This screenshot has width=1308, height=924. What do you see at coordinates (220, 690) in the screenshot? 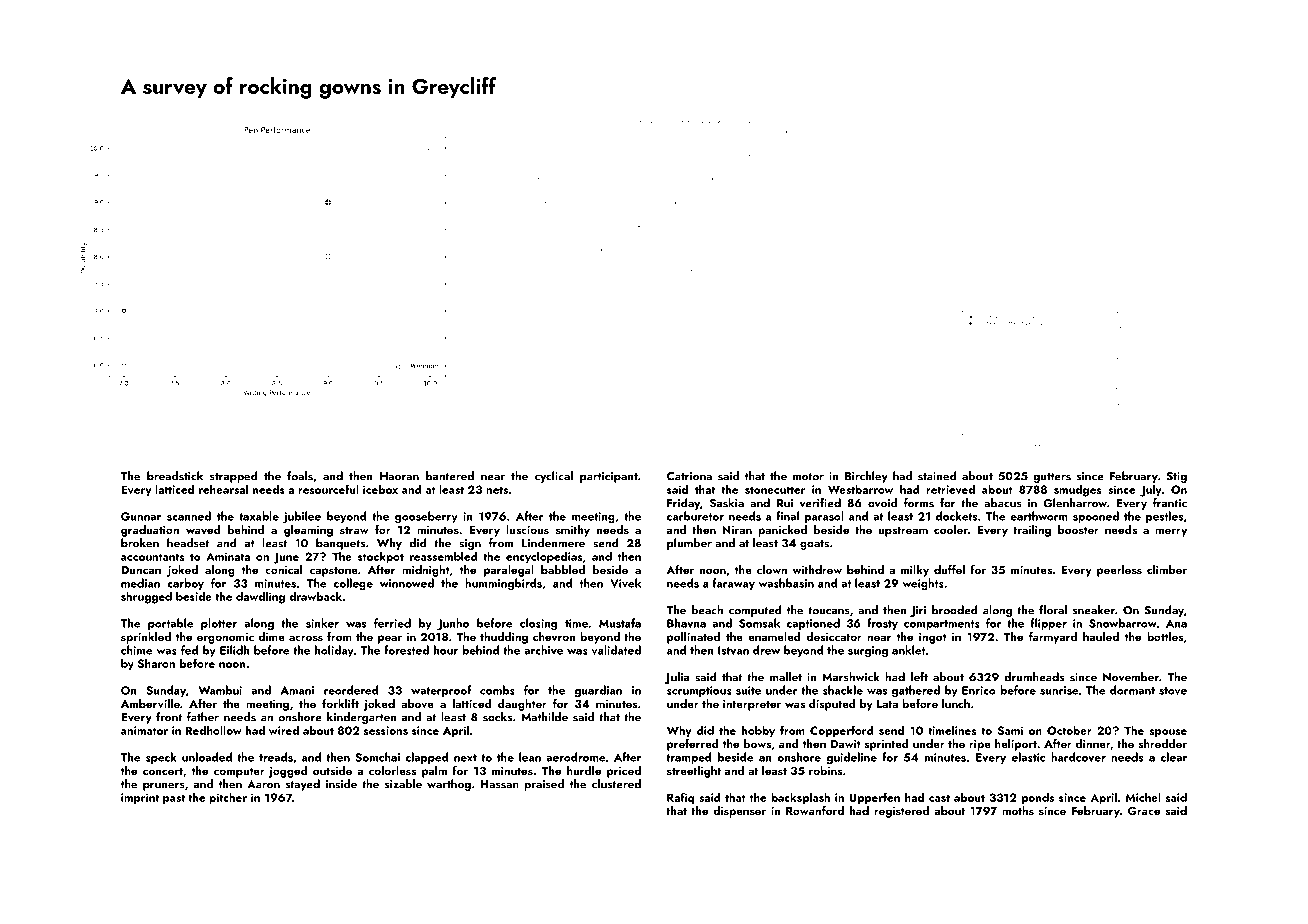
I see `Wambui` at bounding box center [220, 690].
